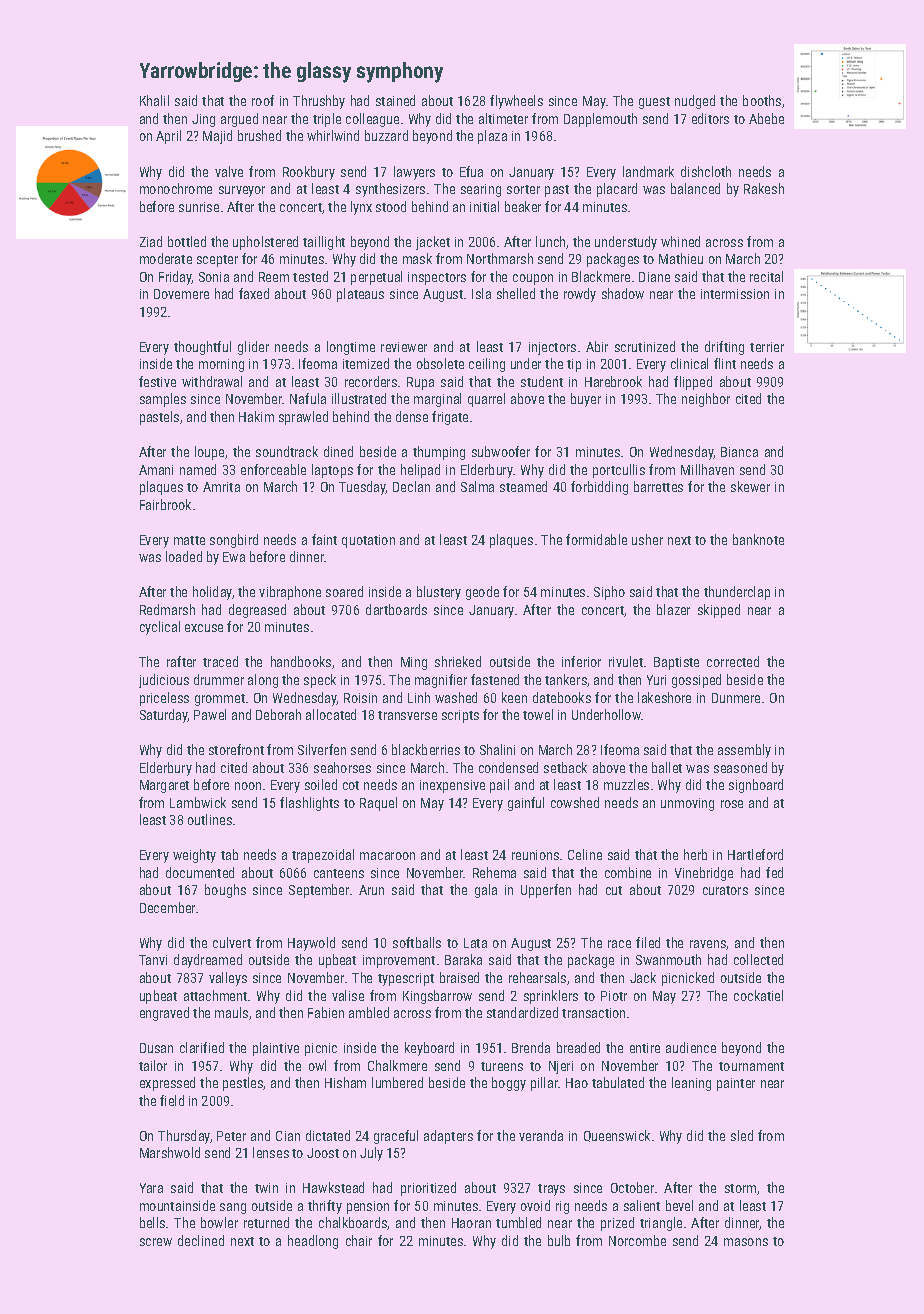 The width and height of the screenshot is (924, 1314). What do you see at coordinates (429, 1049) in the screenshot?
I see `keyboard` at bounding box center [429, 1049].
